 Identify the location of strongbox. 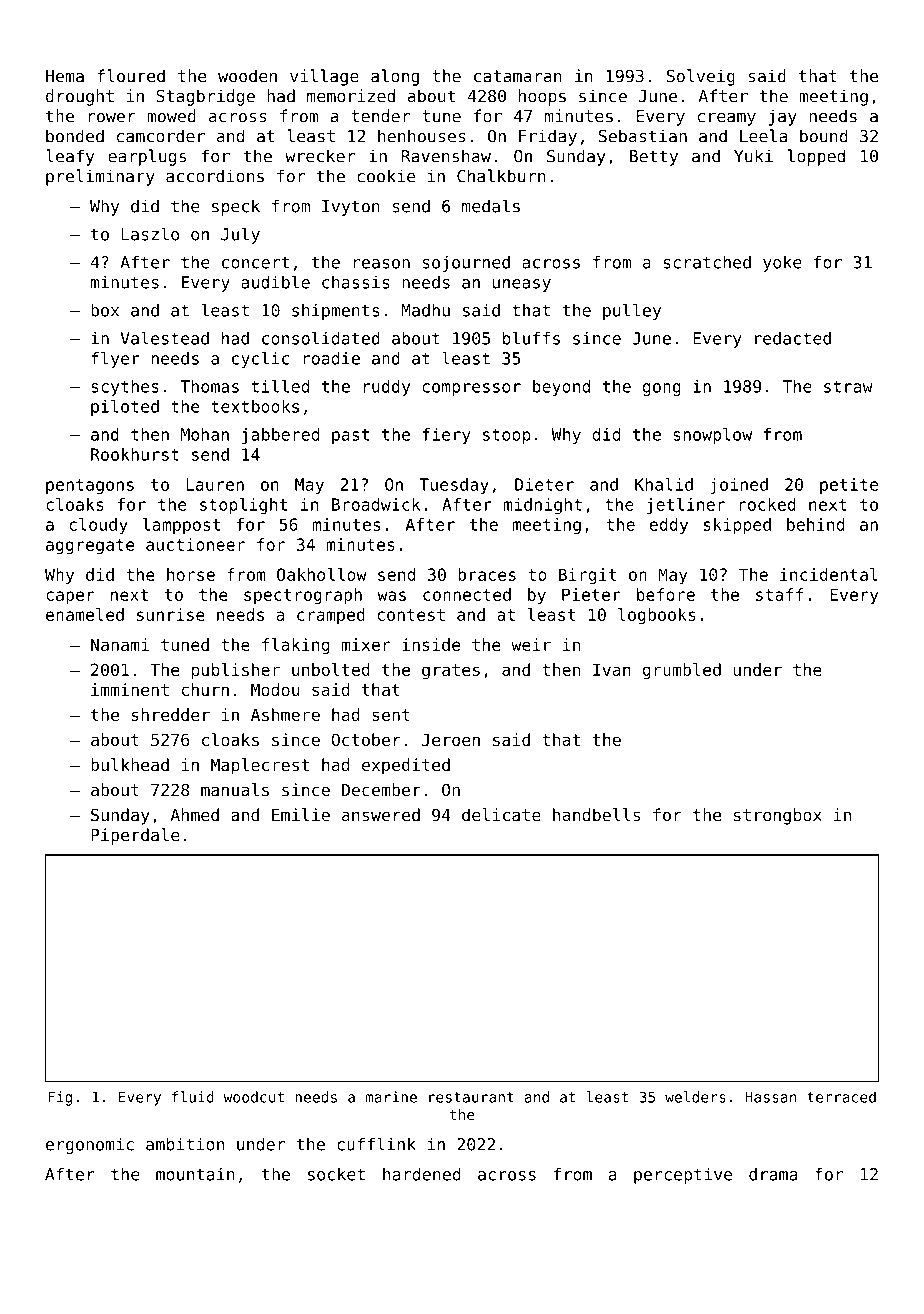
(778, 816).
